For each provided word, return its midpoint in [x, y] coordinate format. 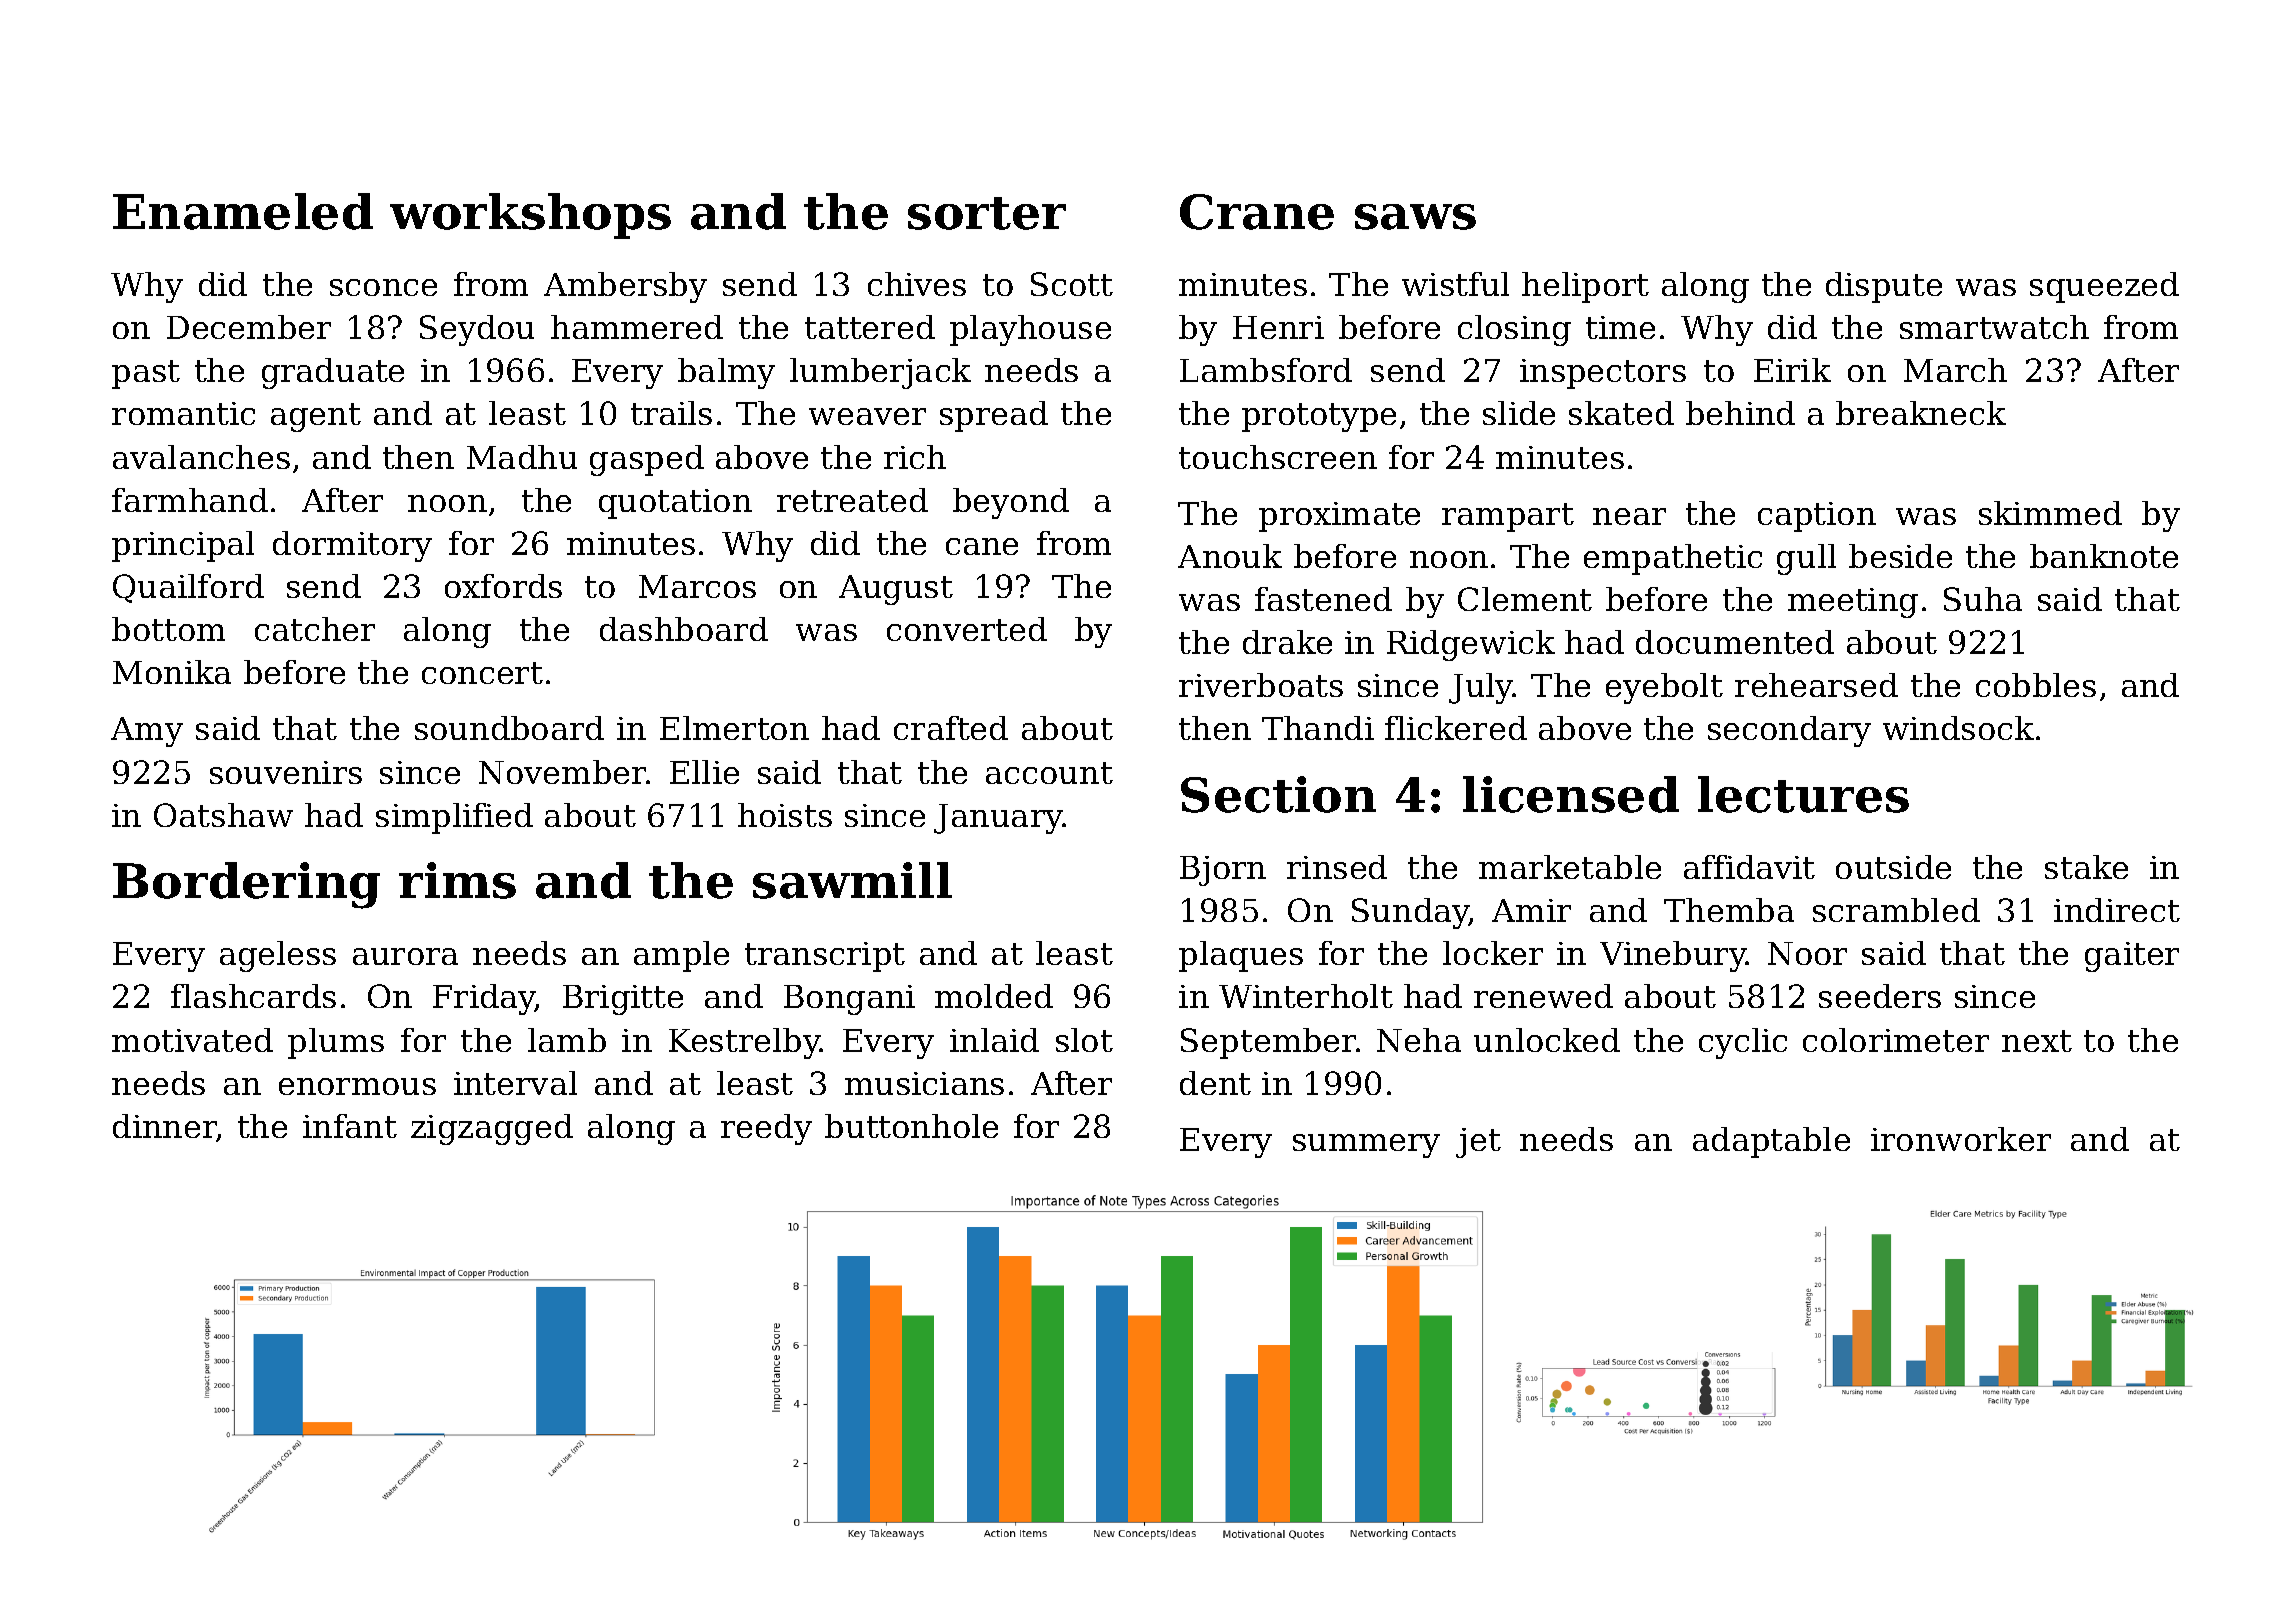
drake [1287, 642]
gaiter [2132, 957]
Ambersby [625, 287]
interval [515, 1083]
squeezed [2104, 287]
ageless [278, 956]
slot [1084, 1040]
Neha [1419, 1040]
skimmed [2050, 513]
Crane [1257, 212]
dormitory [352, 546]
